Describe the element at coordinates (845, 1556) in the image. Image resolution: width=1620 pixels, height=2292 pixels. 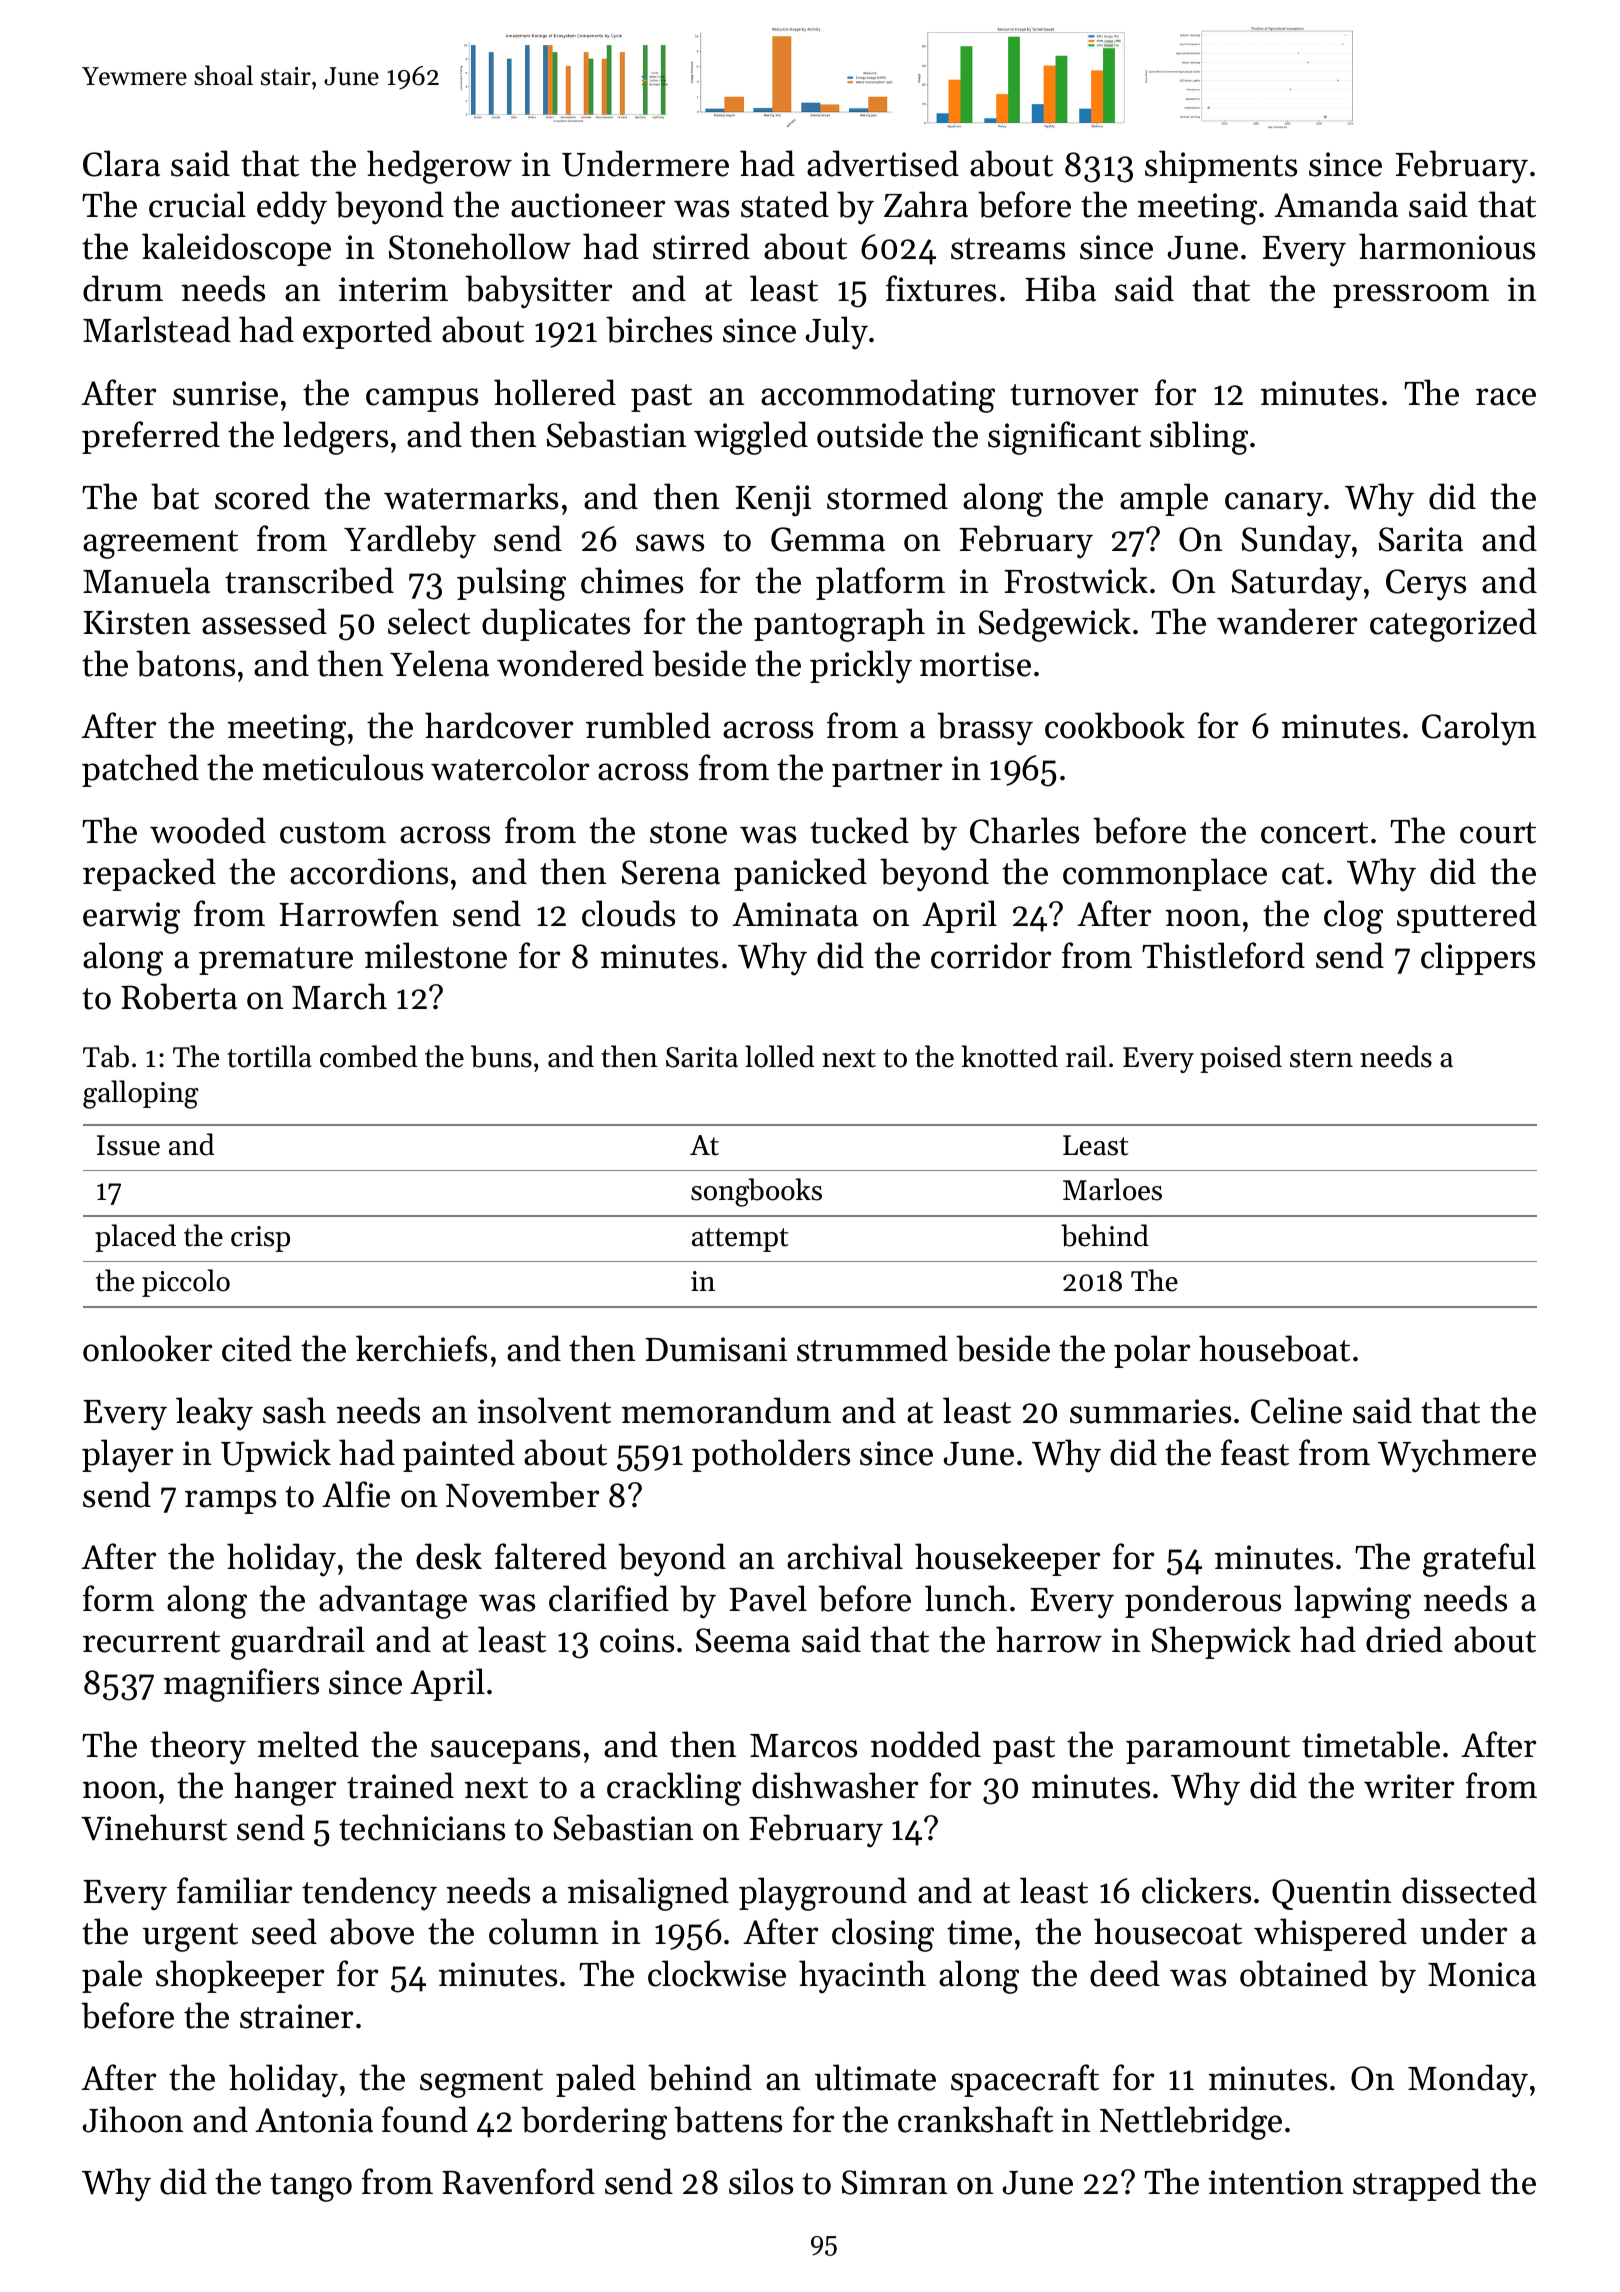
I see `archival` at that location.
